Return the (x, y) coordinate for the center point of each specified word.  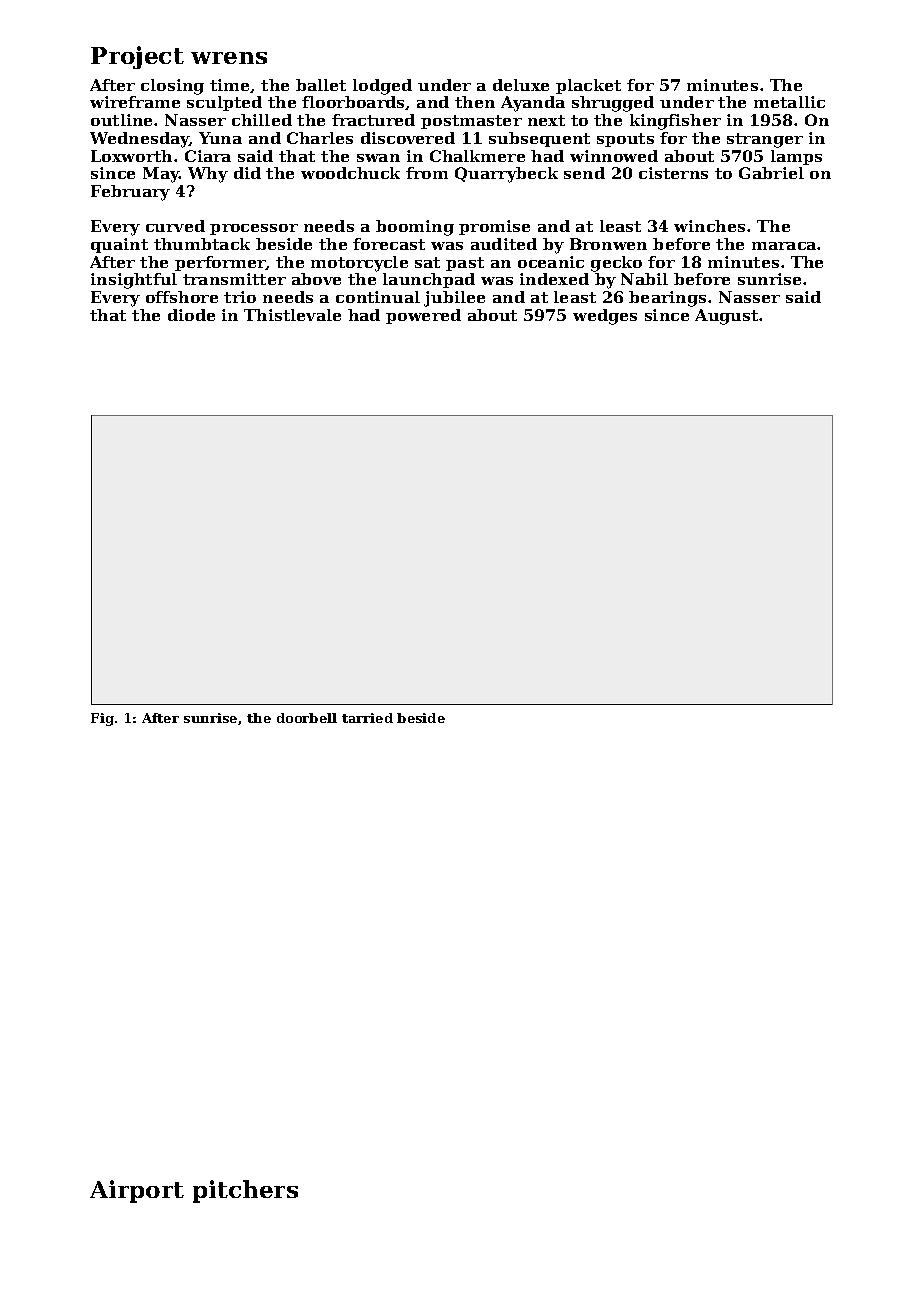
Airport (137, 1191)
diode (191, 315)
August (726, 317)
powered (423, 316)
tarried (367, 718)
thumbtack (202, 244)
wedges (605, 317)
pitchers (245, 1191)
